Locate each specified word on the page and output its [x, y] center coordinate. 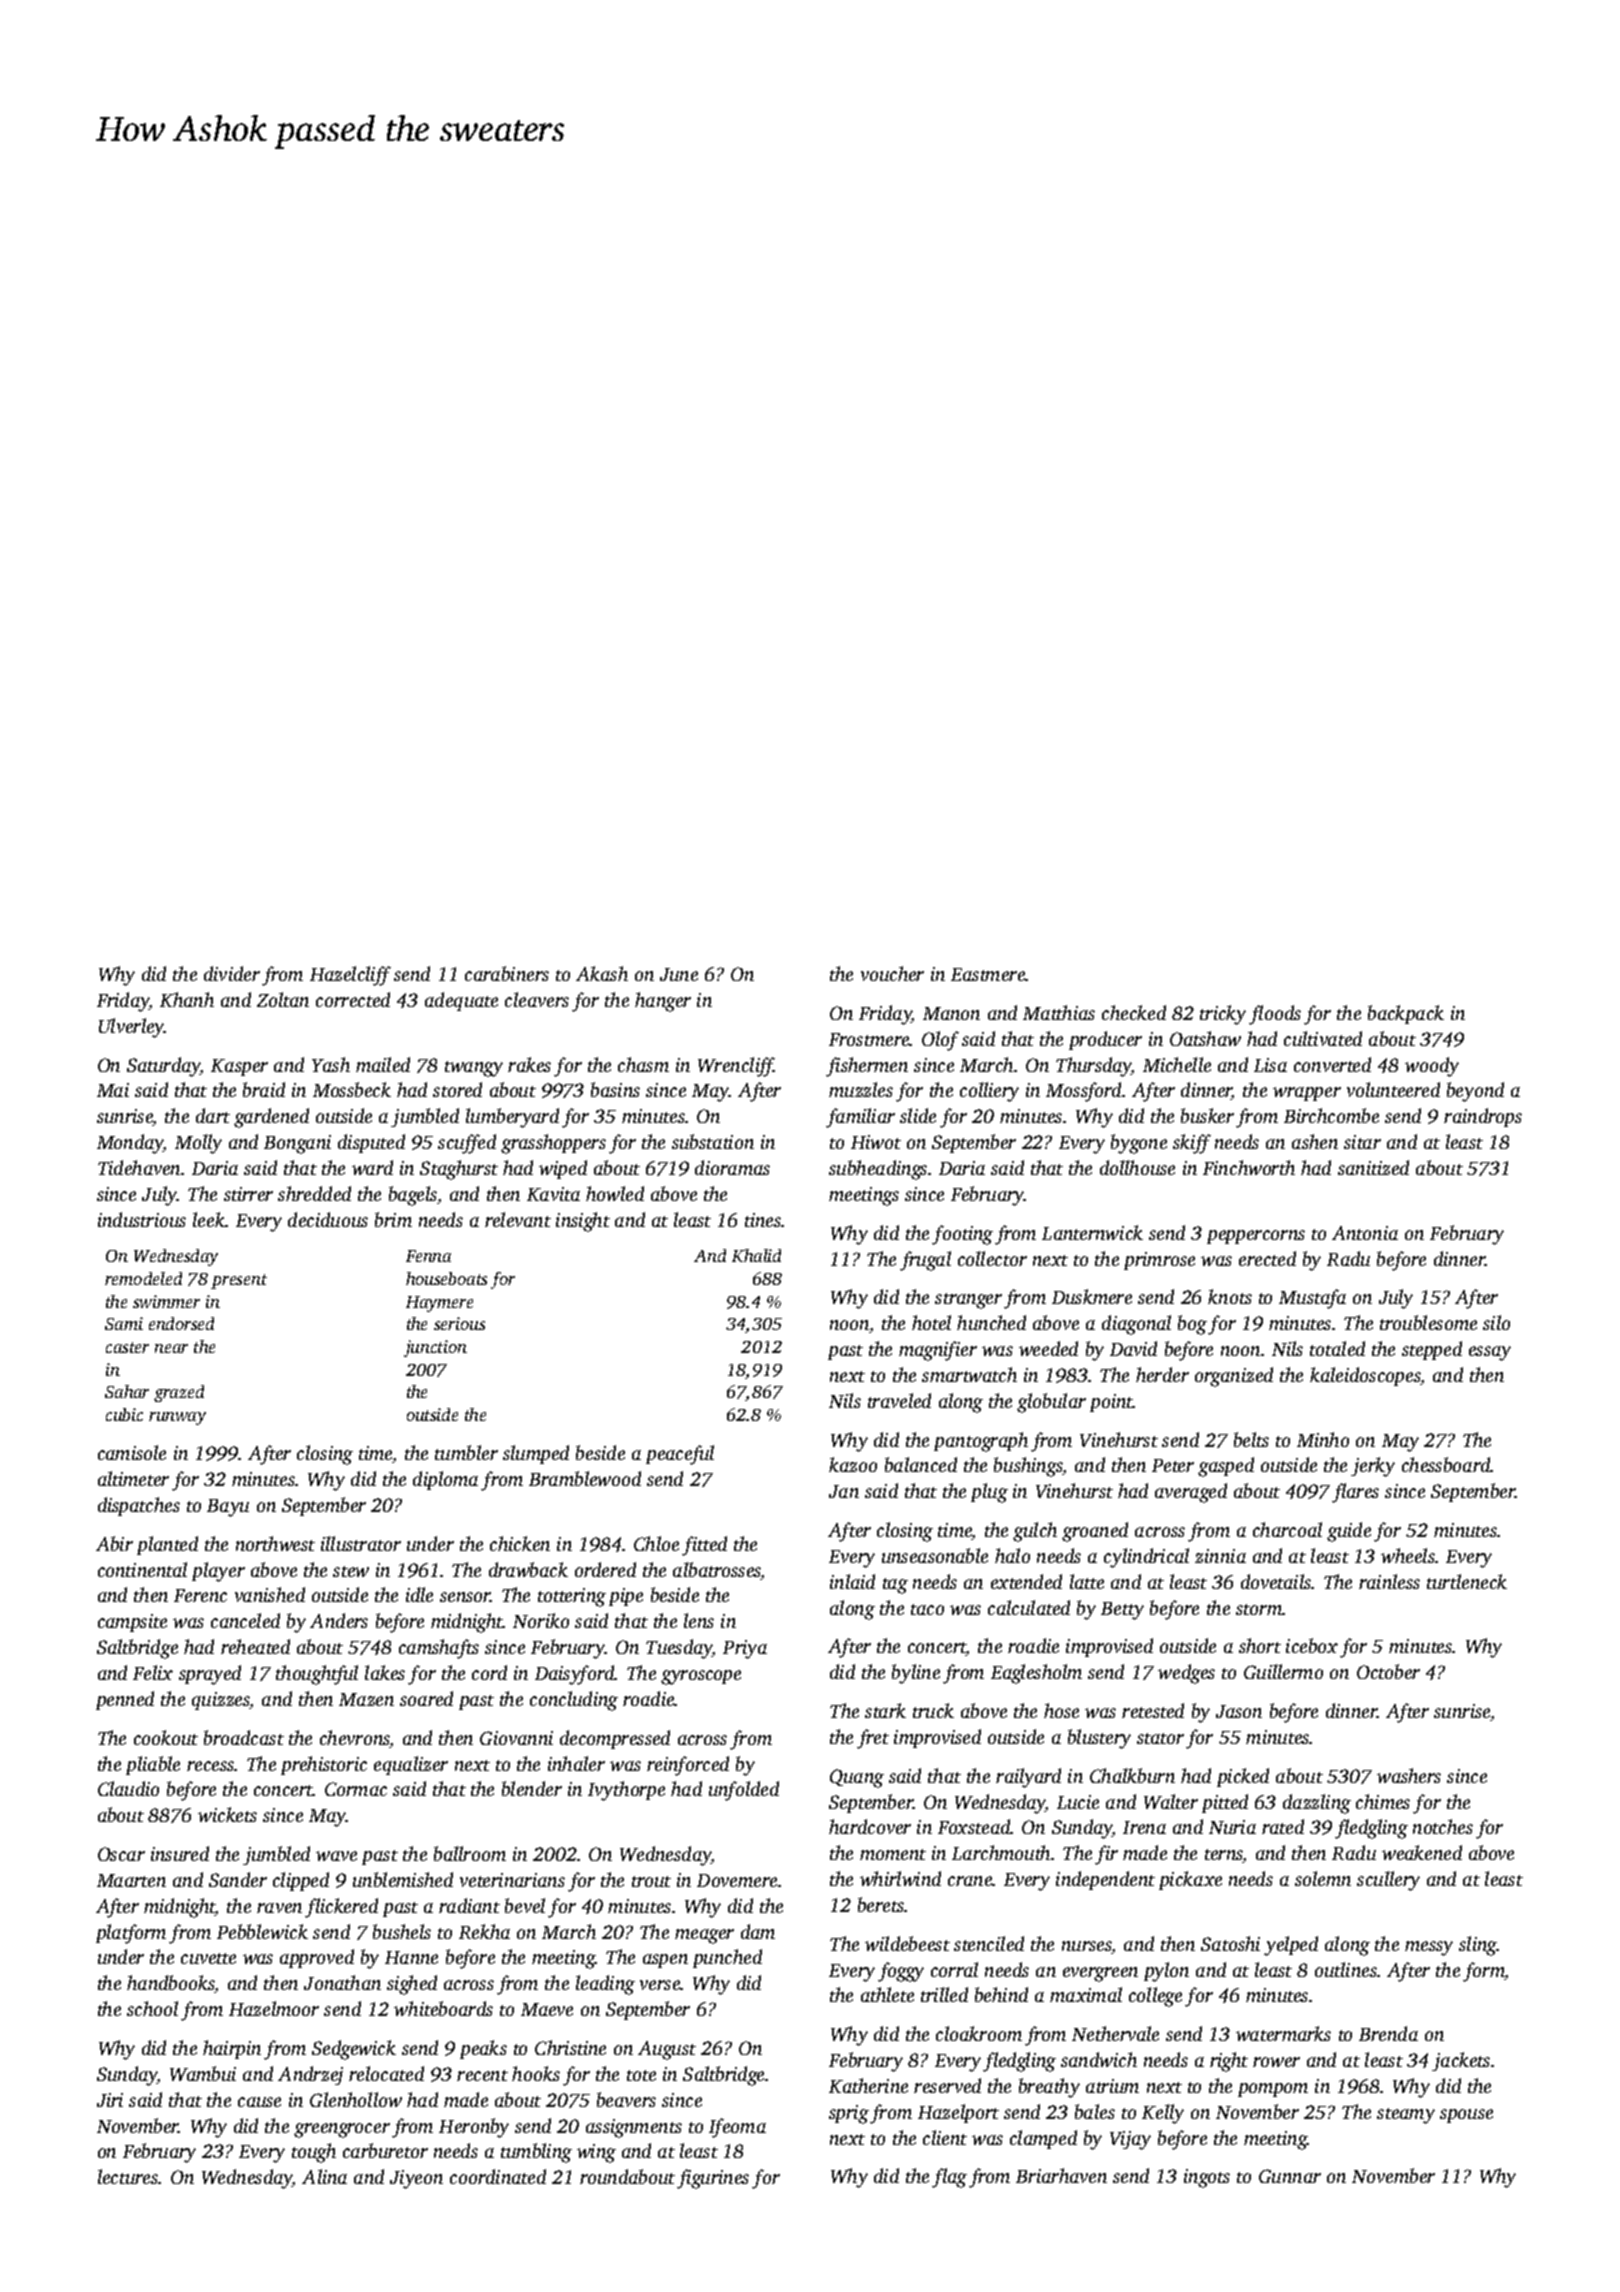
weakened [1422, 1852]
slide [918, 1115]
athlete [887, 1994]
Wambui [203, 2073]
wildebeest [907, 1943]
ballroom [470, 1853]
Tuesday [679, 1649]
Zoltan [283, 999]
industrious [142, 1219]
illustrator [361, 1543]
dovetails [1276, 1581]
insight [583, 1222]
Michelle [1177, 1064]
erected [1267, 1258]
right [1229, 2062]
